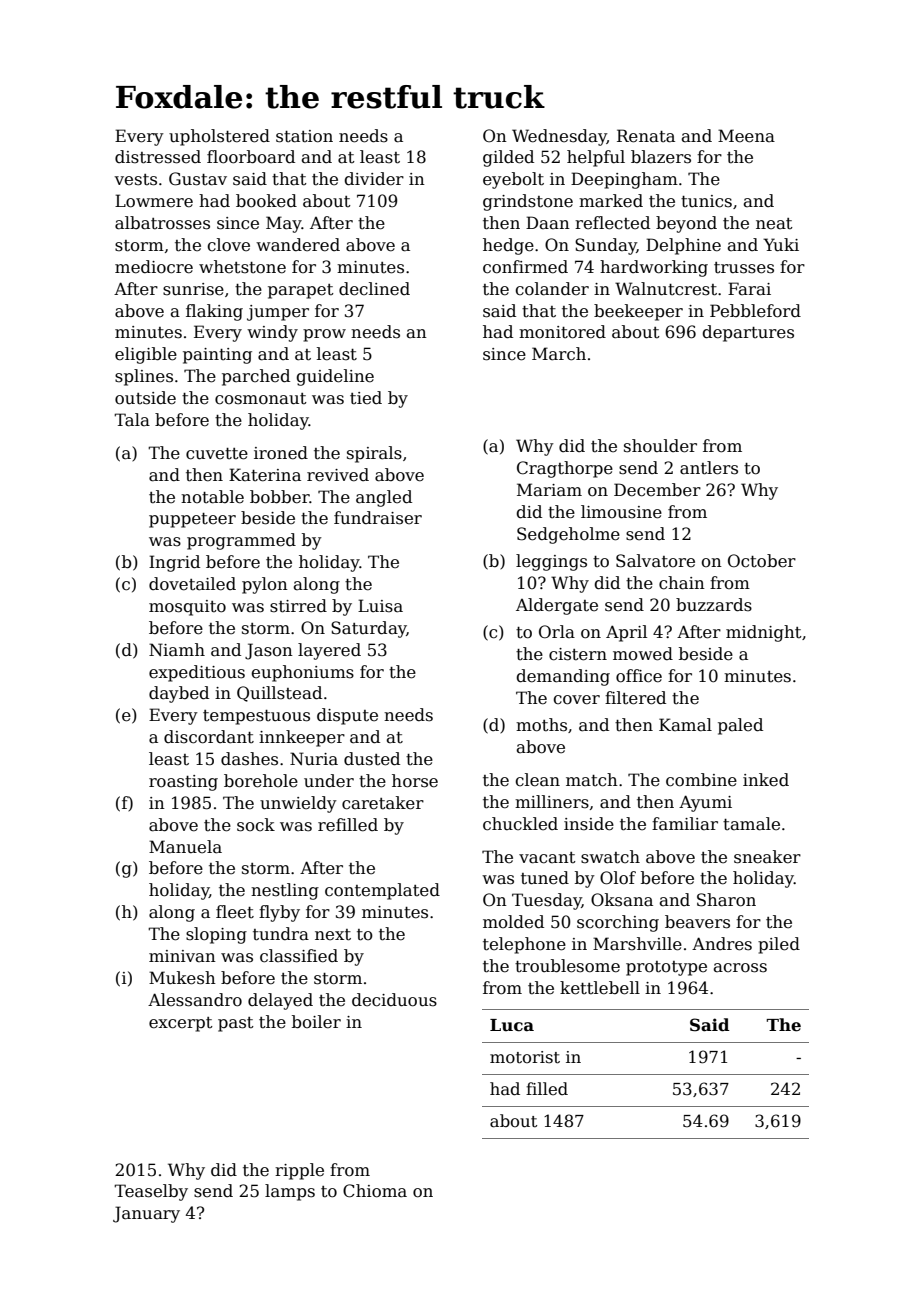 This image has width=924, height=1308. What do you see at coordinates (740, 968) in the image?
I see `across` at bounding box center [740, 968].
